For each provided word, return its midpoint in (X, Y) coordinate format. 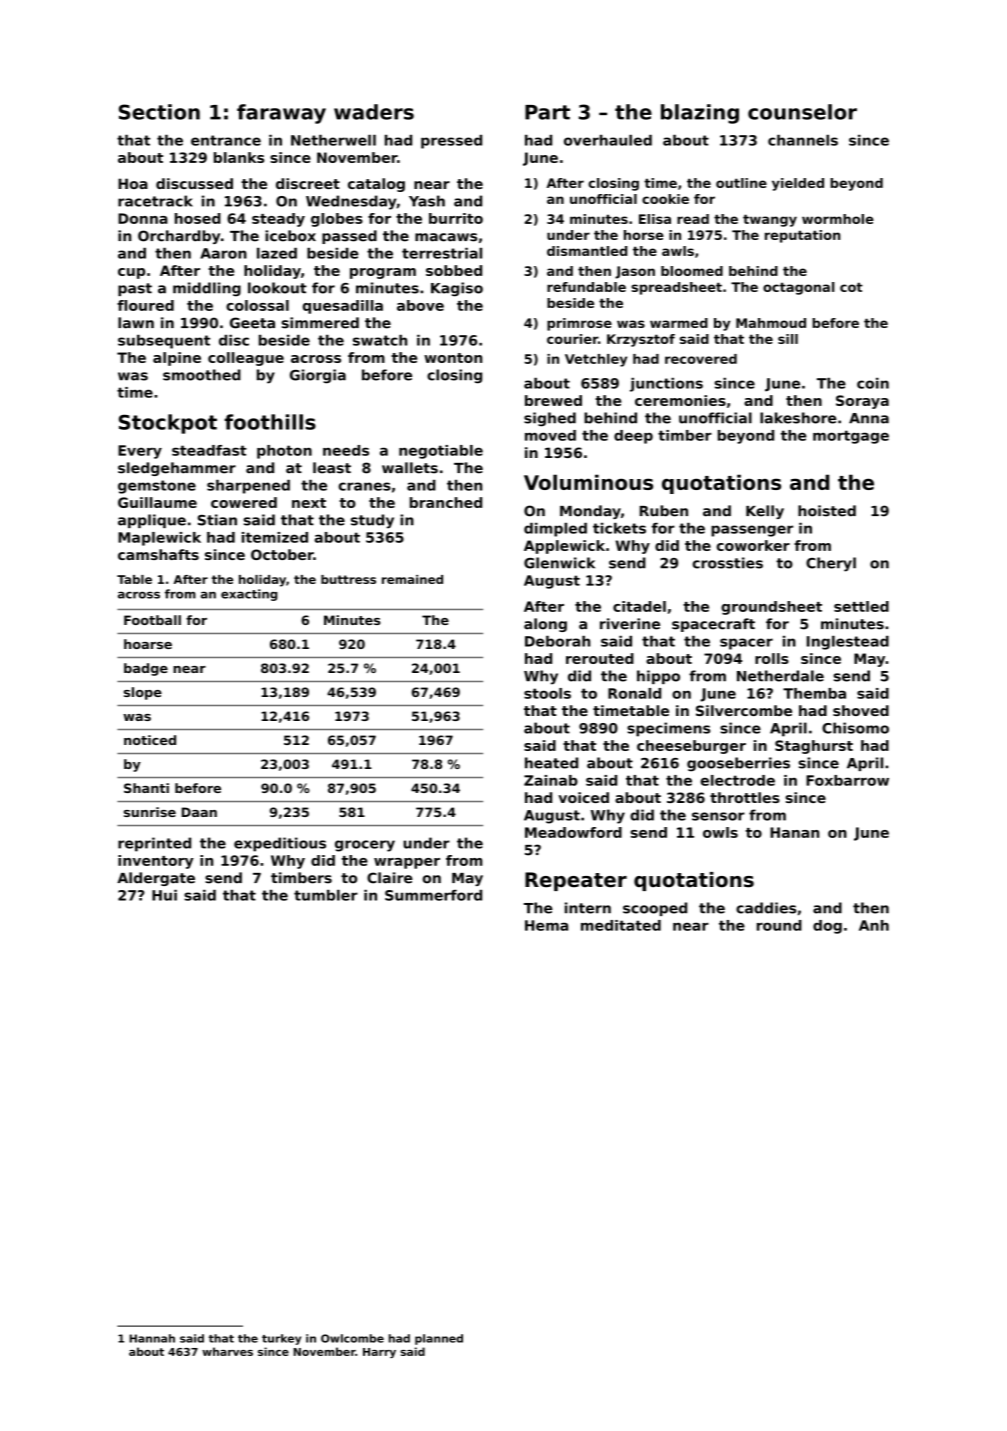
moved (550, 435)
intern (588, 908)
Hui (164, 895)
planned (439, 1339)
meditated (621, 925)
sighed (550, 419)
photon (284, 452)
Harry (379, 1353)
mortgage (851, 437)
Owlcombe (352, 1338)
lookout (277, 288)
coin (873, 383)
